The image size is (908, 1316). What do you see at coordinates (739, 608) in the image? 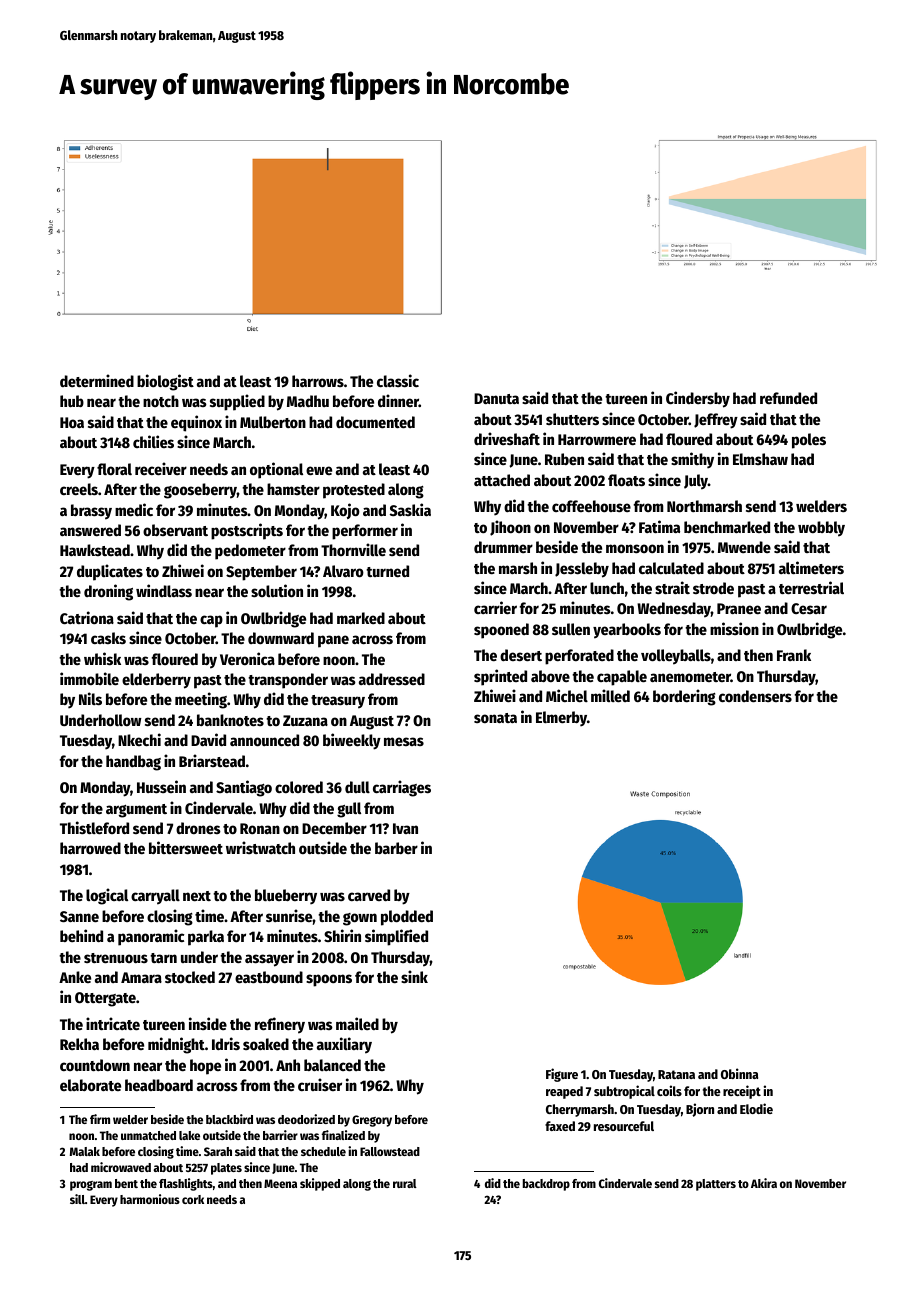
I see `Pranee` at bounding box center [739, 608].
